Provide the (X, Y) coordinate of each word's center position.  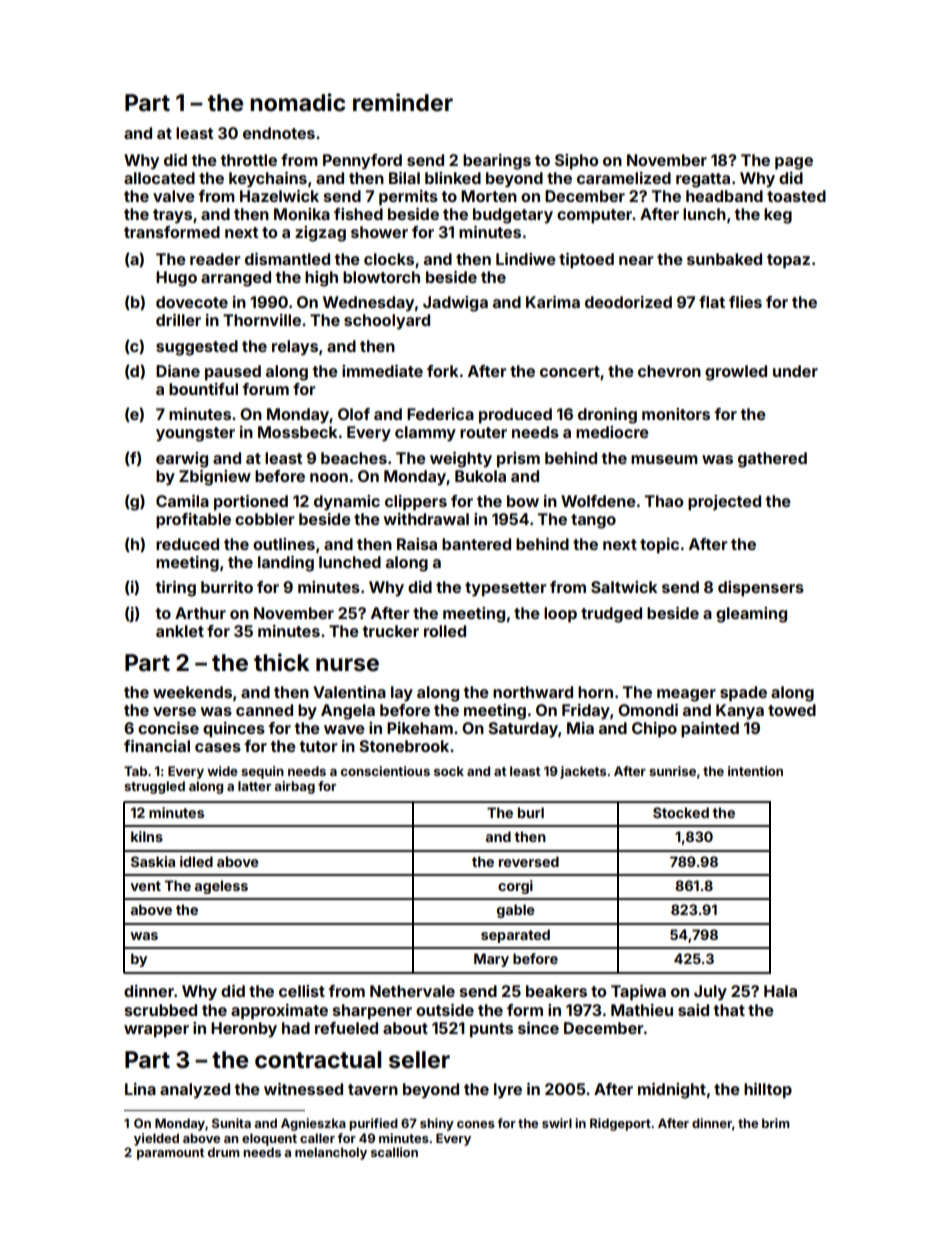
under (795, 371)
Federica (440, 414)
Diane (178, 371)
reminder (403, 102)
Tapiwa (638, 993)
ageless (221, 887)
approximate (279, 1012)
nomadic (298, 102)
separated (515, 936)
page (794, 163)
